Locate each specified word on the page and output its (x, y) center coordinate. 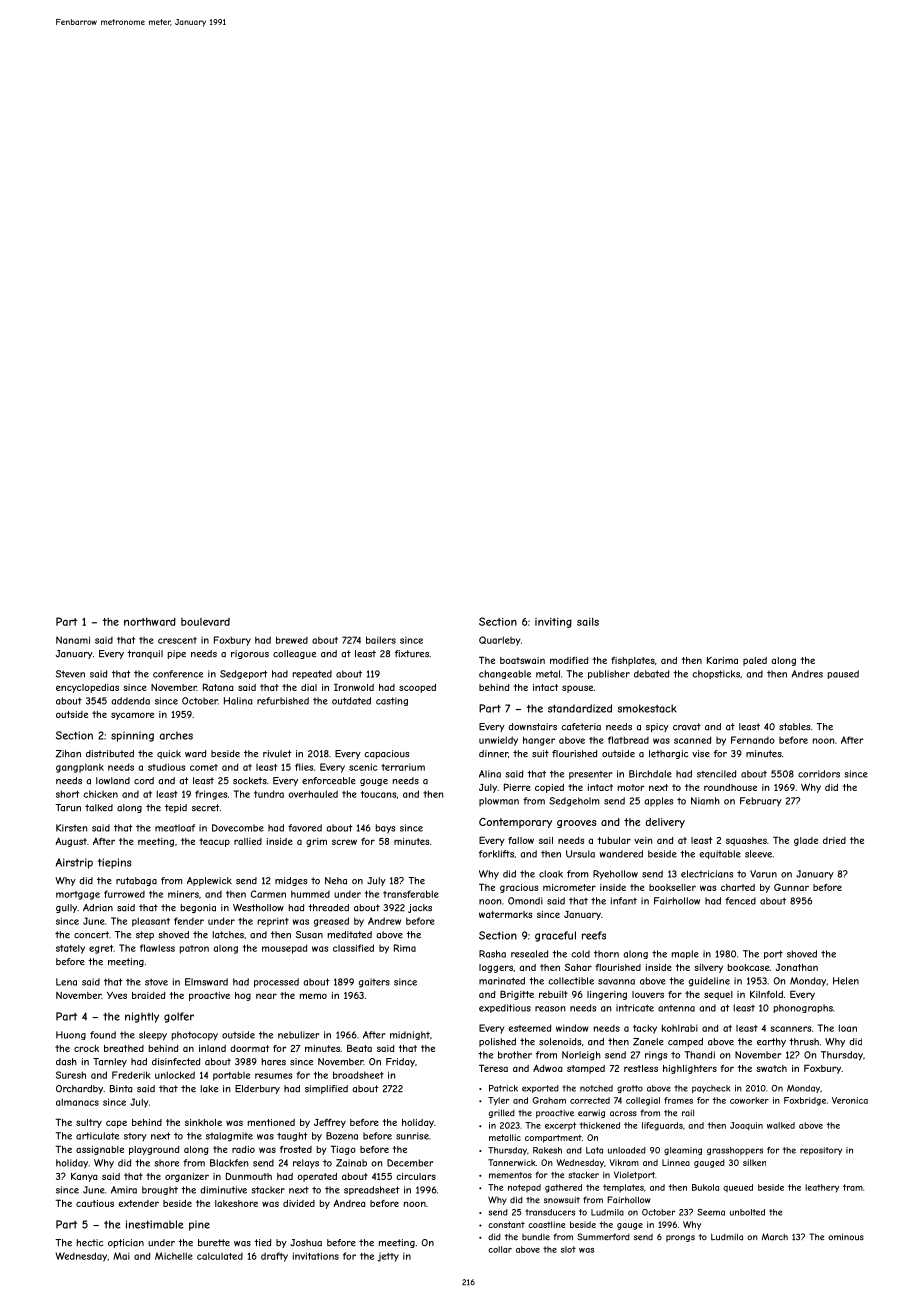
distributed (110, 754)
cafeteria (581, 727)
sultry (89, 1123)
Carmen (268, 894)
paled (755, 661)
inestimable (155, 1224)
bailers (381, 640)
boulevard (205, 622)
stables (794, 727)
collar (500, 1249)
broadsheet (358, 1075)
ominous (846, 1237)
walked (781, 1125)
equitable (720, 854)
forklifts (496, 854)
